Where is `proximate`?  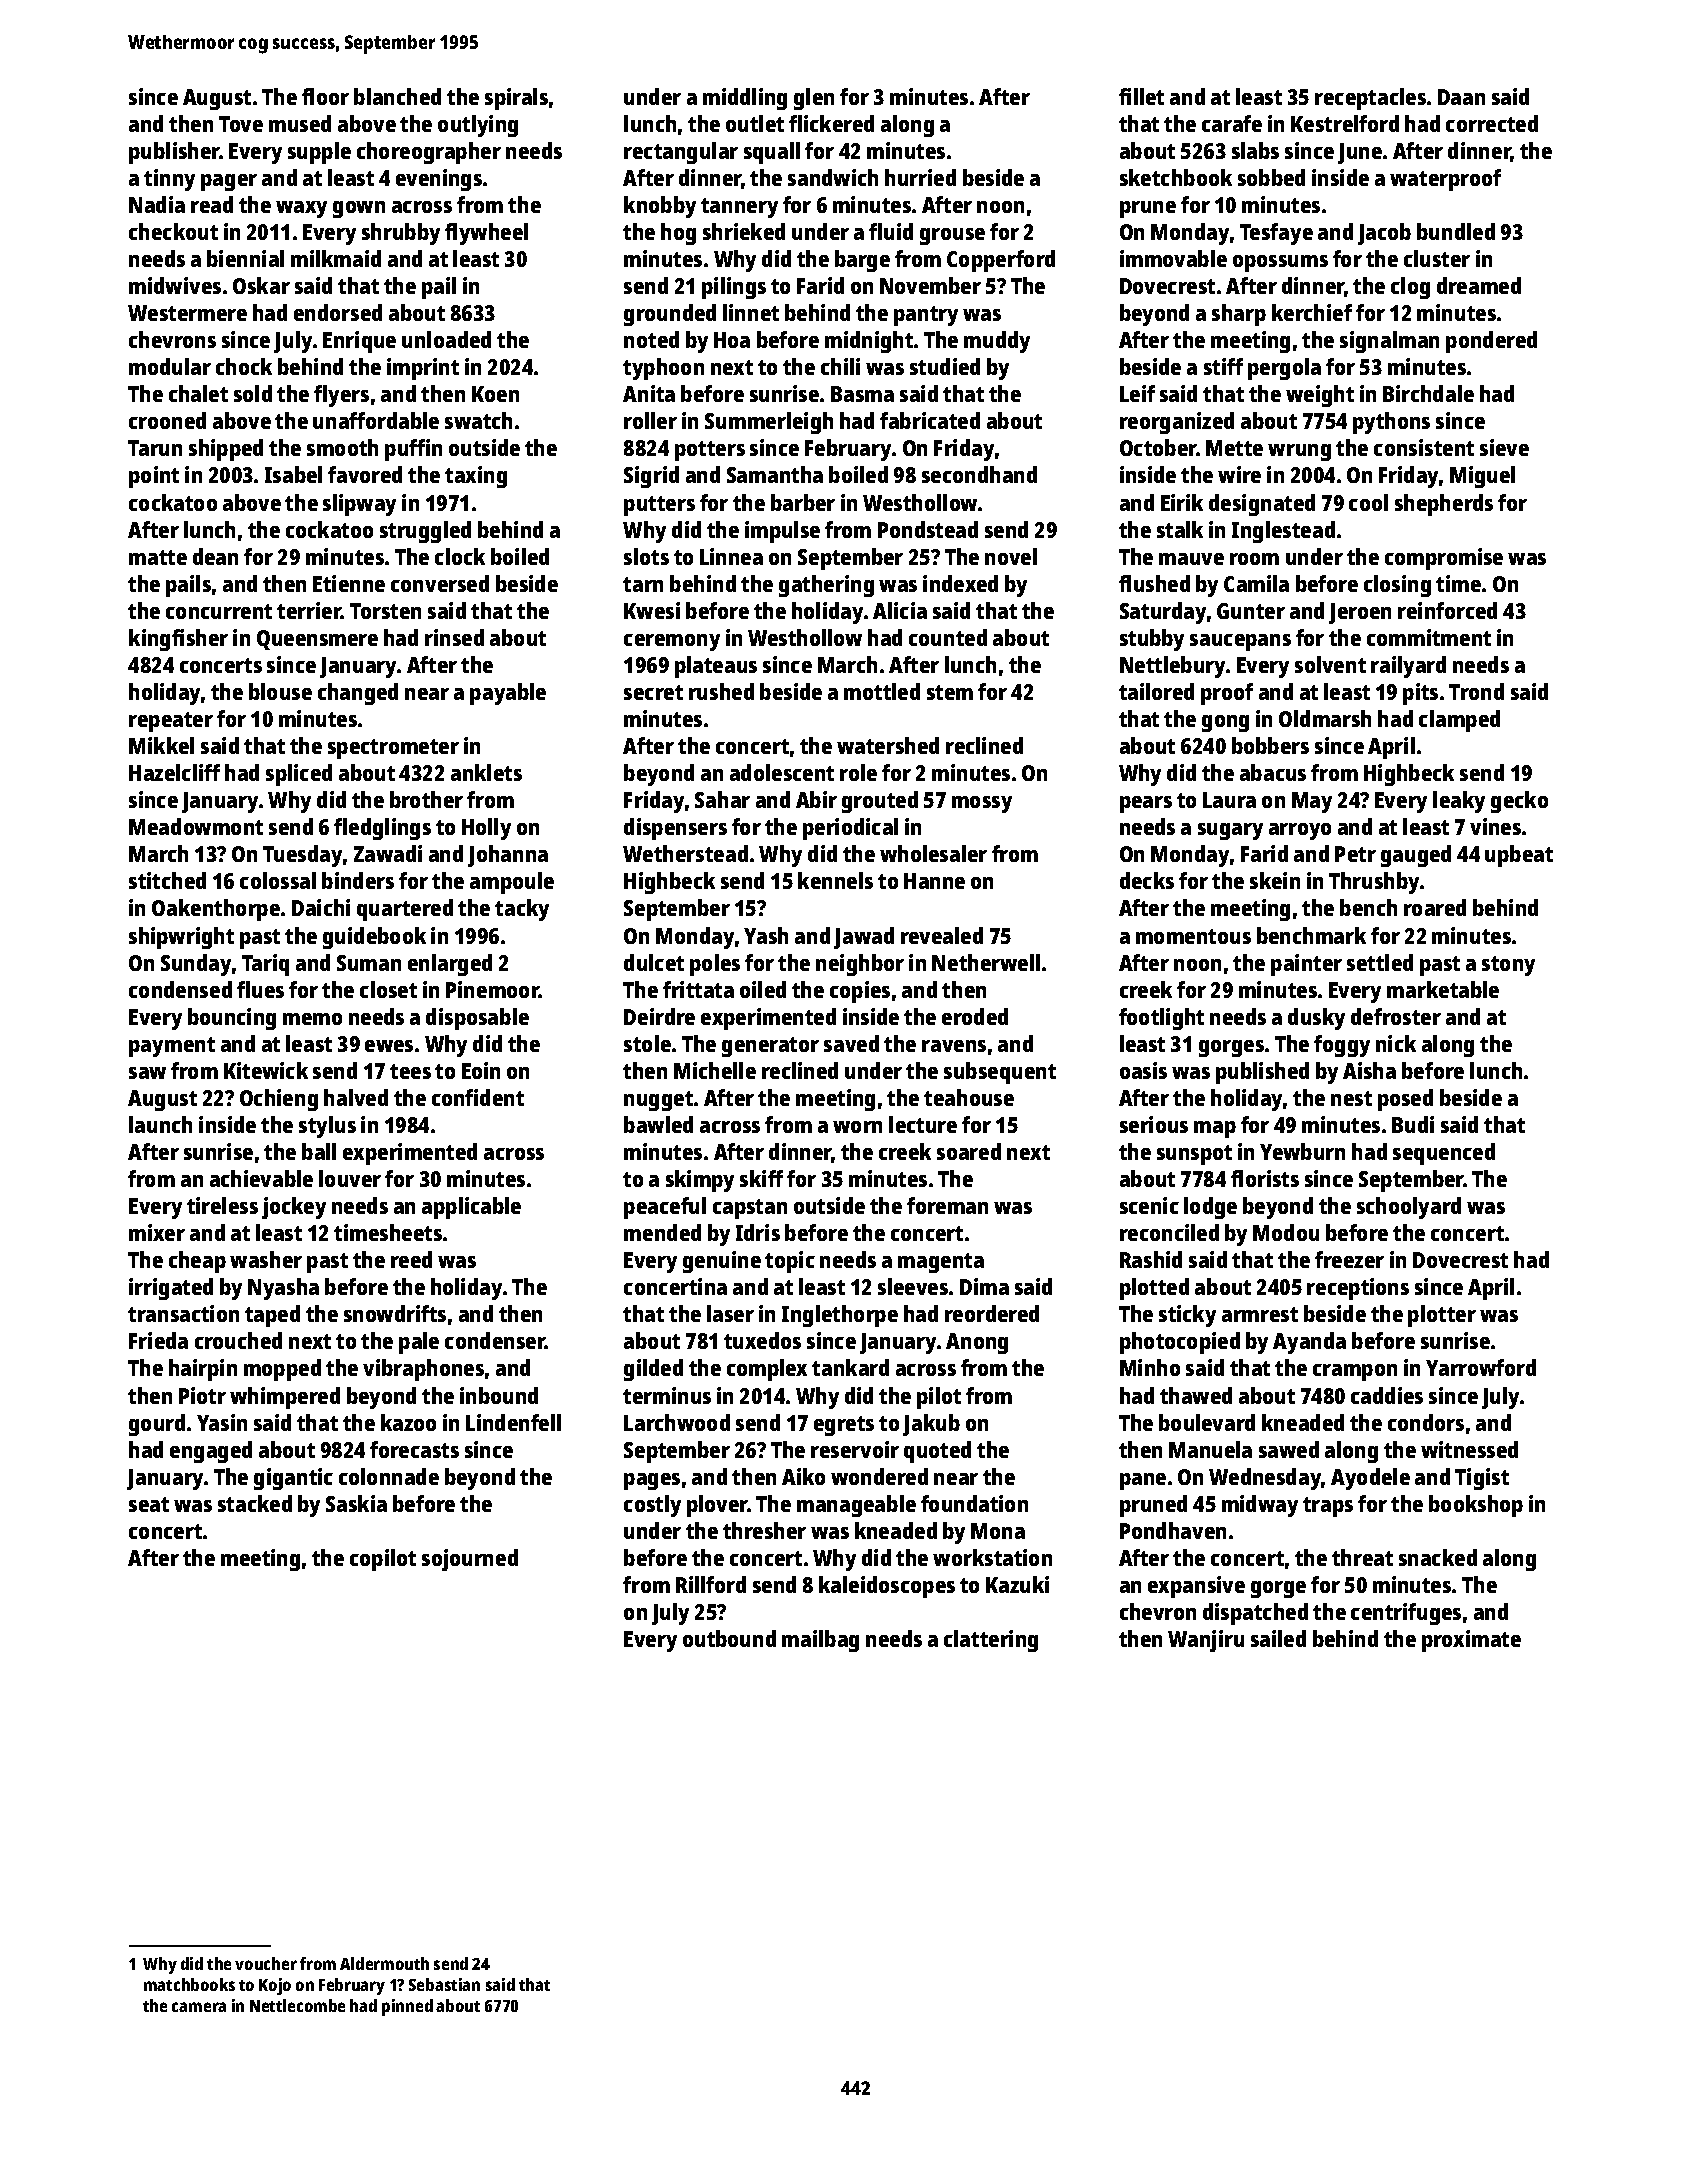
proximate is located at coordinates (1471, 1641).
